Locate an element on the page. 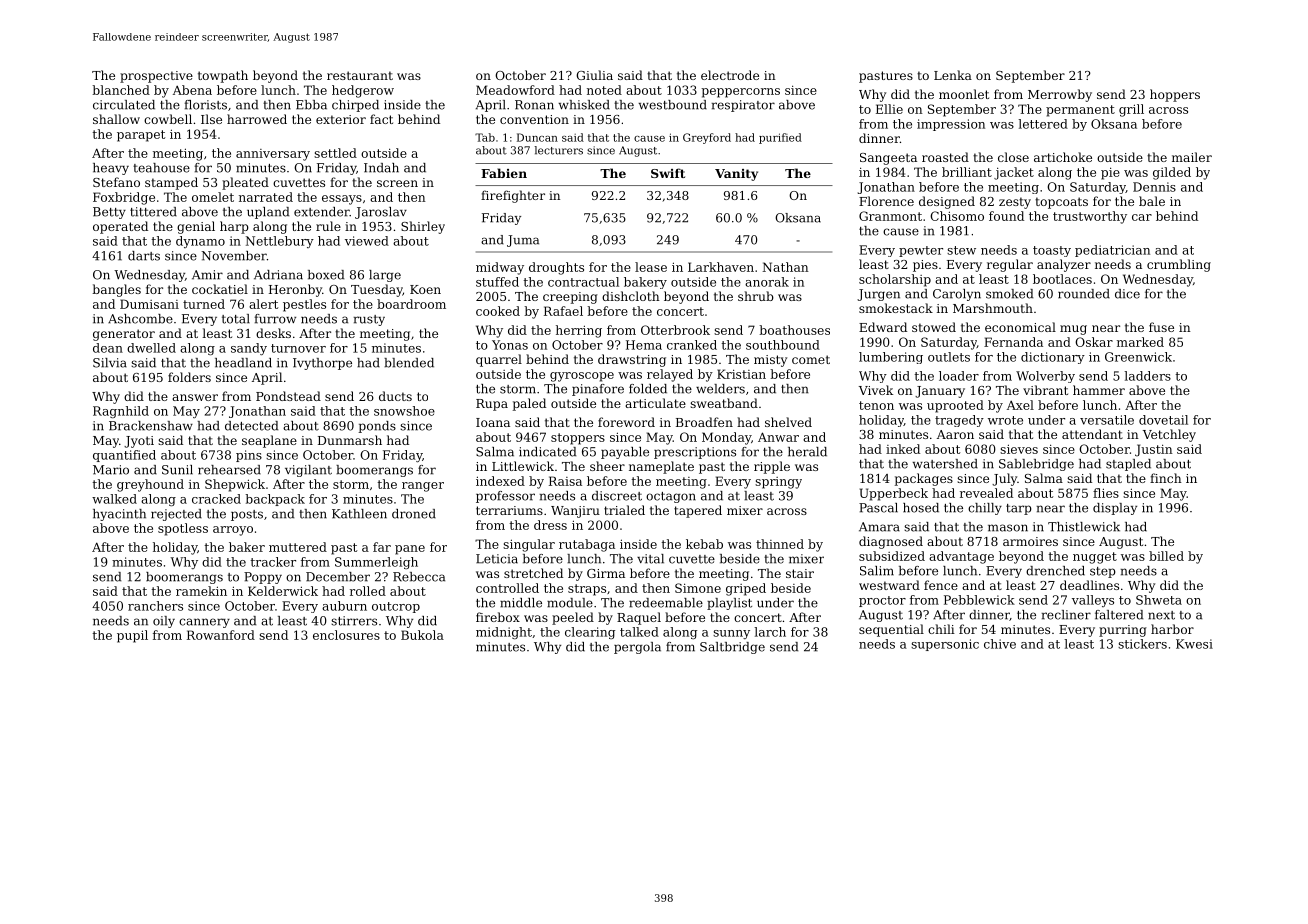  Lenka is located at coordinates (953, 75).
